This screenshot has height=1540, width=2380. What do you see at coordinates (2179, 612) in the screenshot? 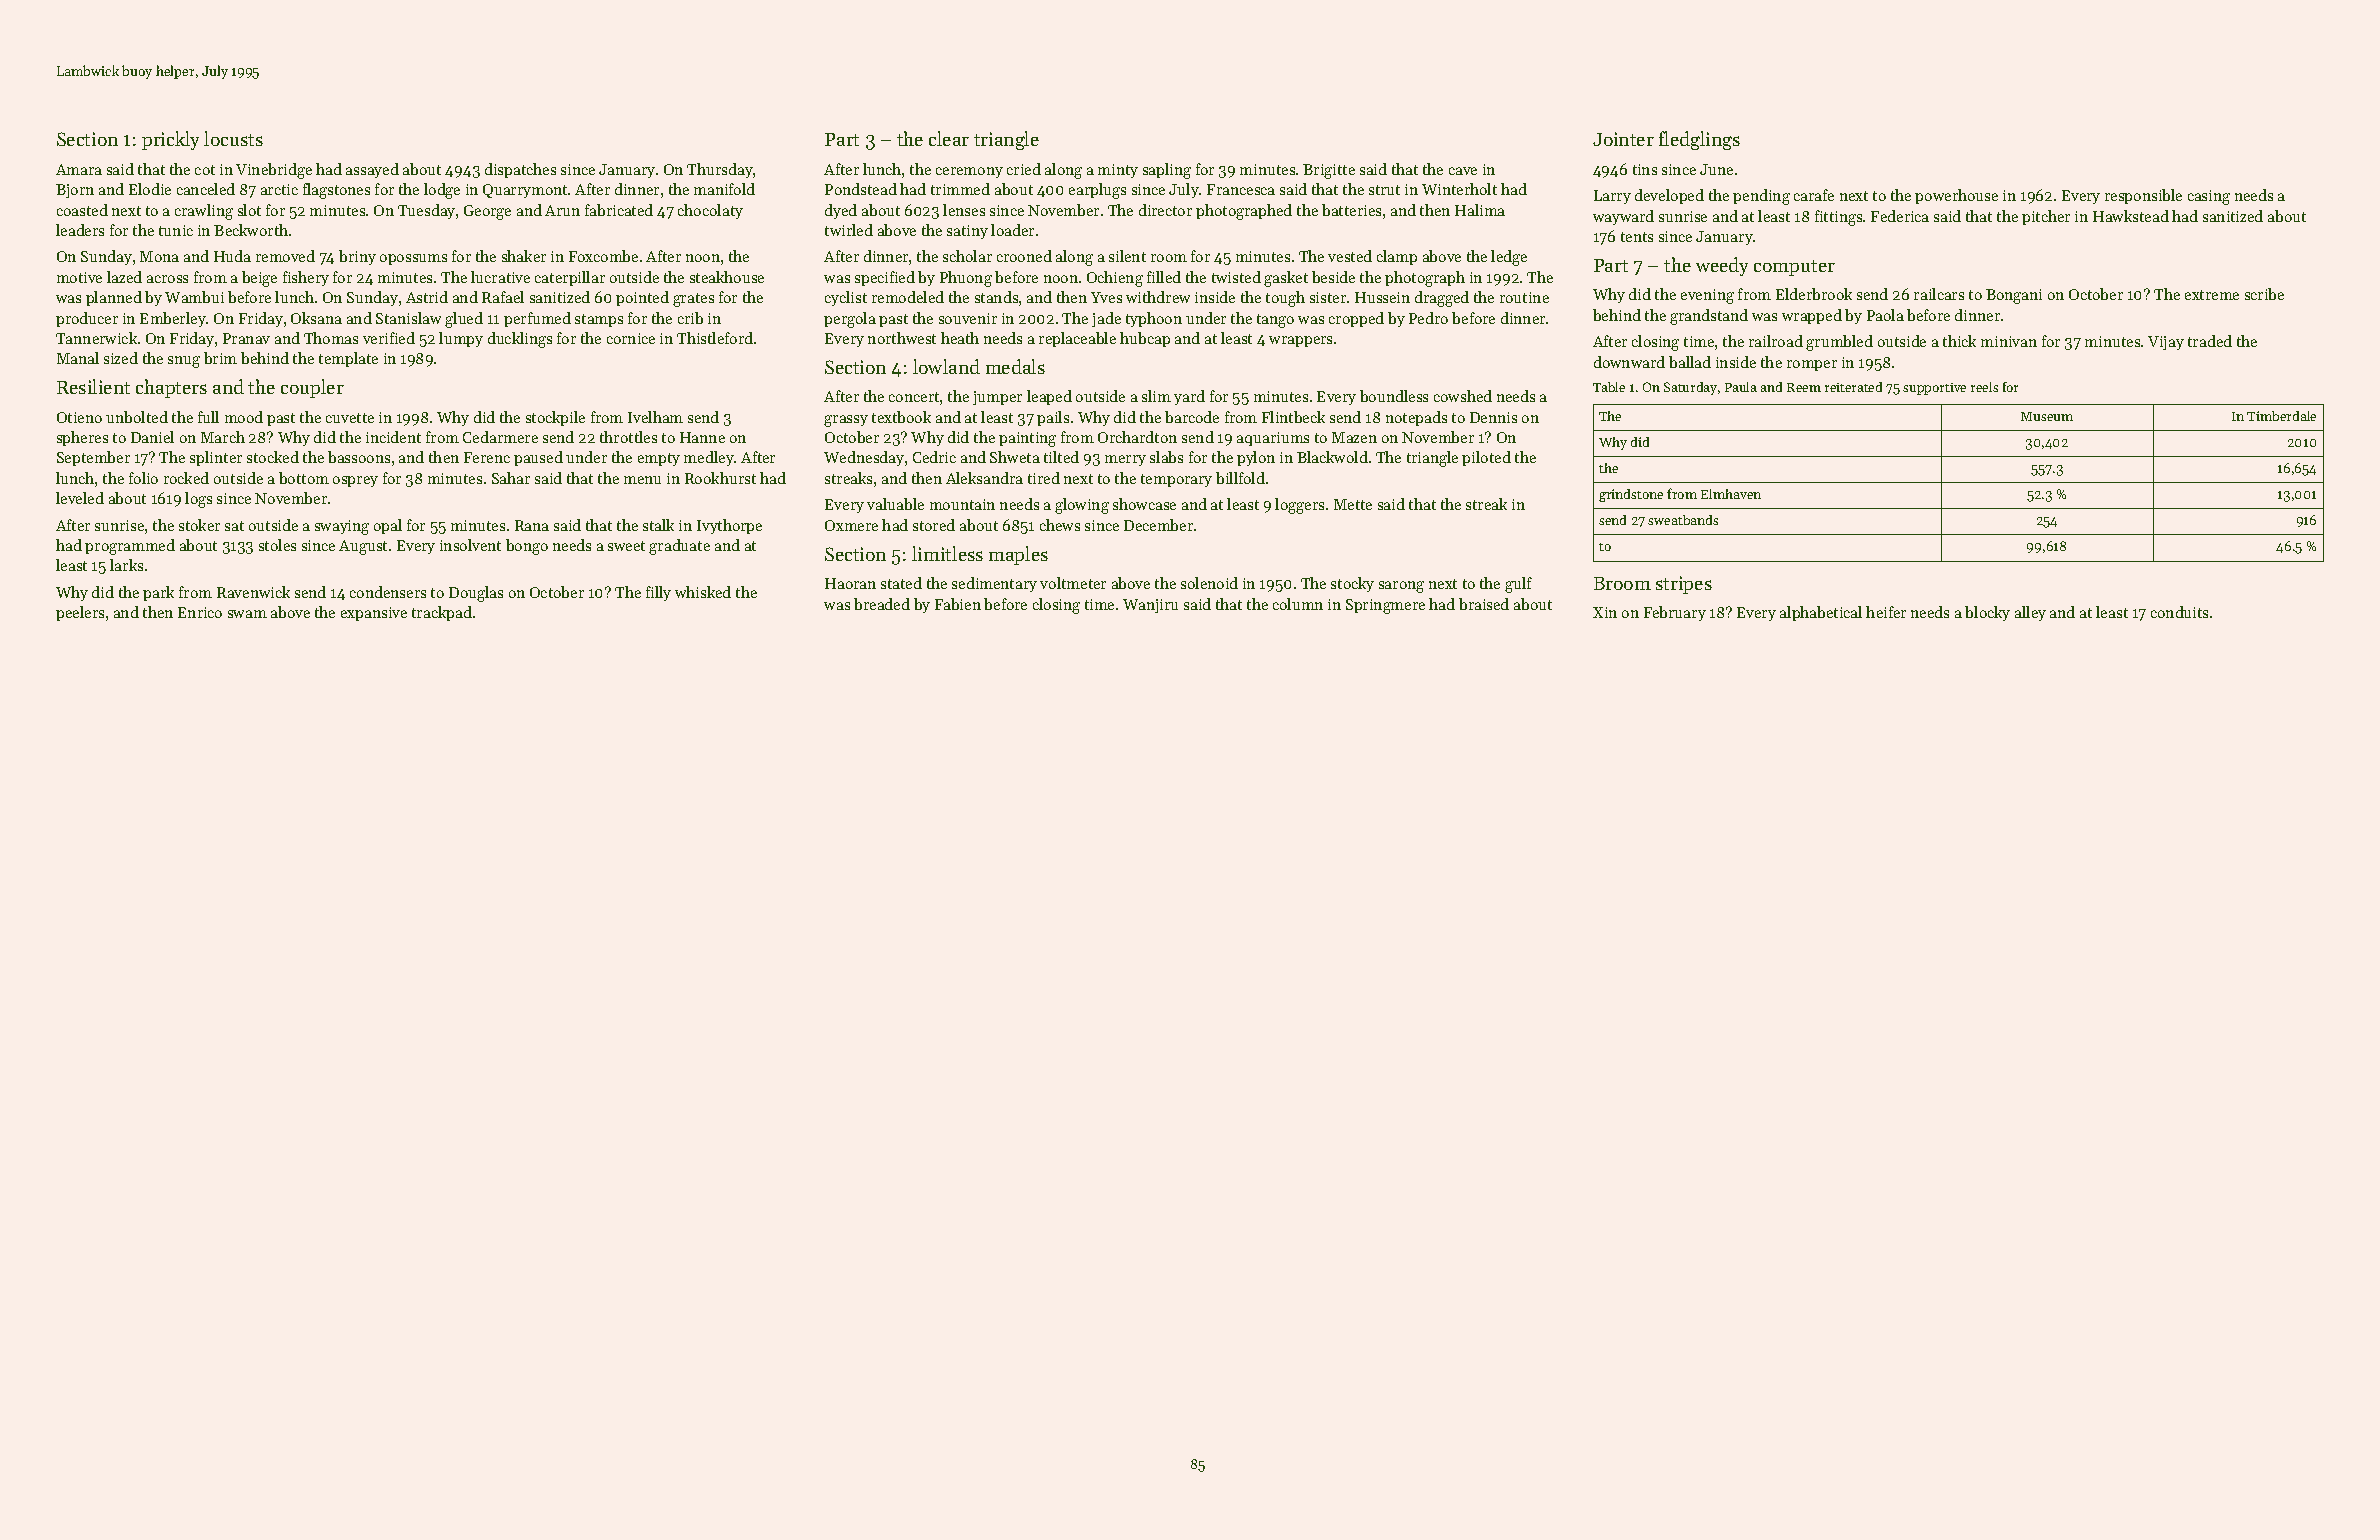
I see `conduits` at bounding box center [2179, 612].
